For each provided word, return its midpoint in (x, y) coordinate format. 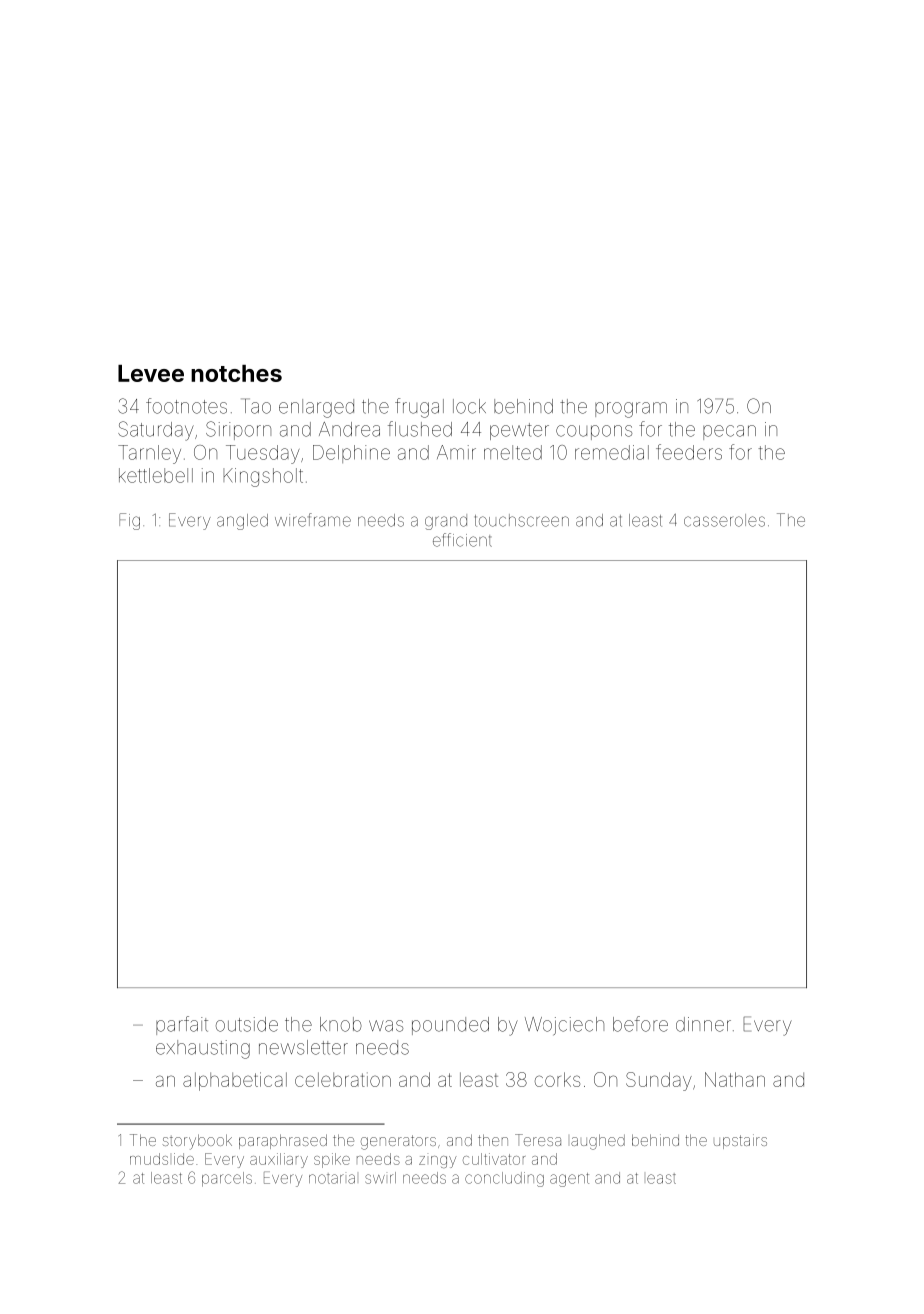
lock (469, 406)
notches (236, 373)
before (640, 1024)
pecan (729, 432)
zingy (438, 1162)
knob (341, 1024)
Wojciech (564, 1026)
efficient (462, 540)
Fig (129, 521)
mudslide (162, 1159)
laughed (598, 1142)
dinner (703, 1024)
